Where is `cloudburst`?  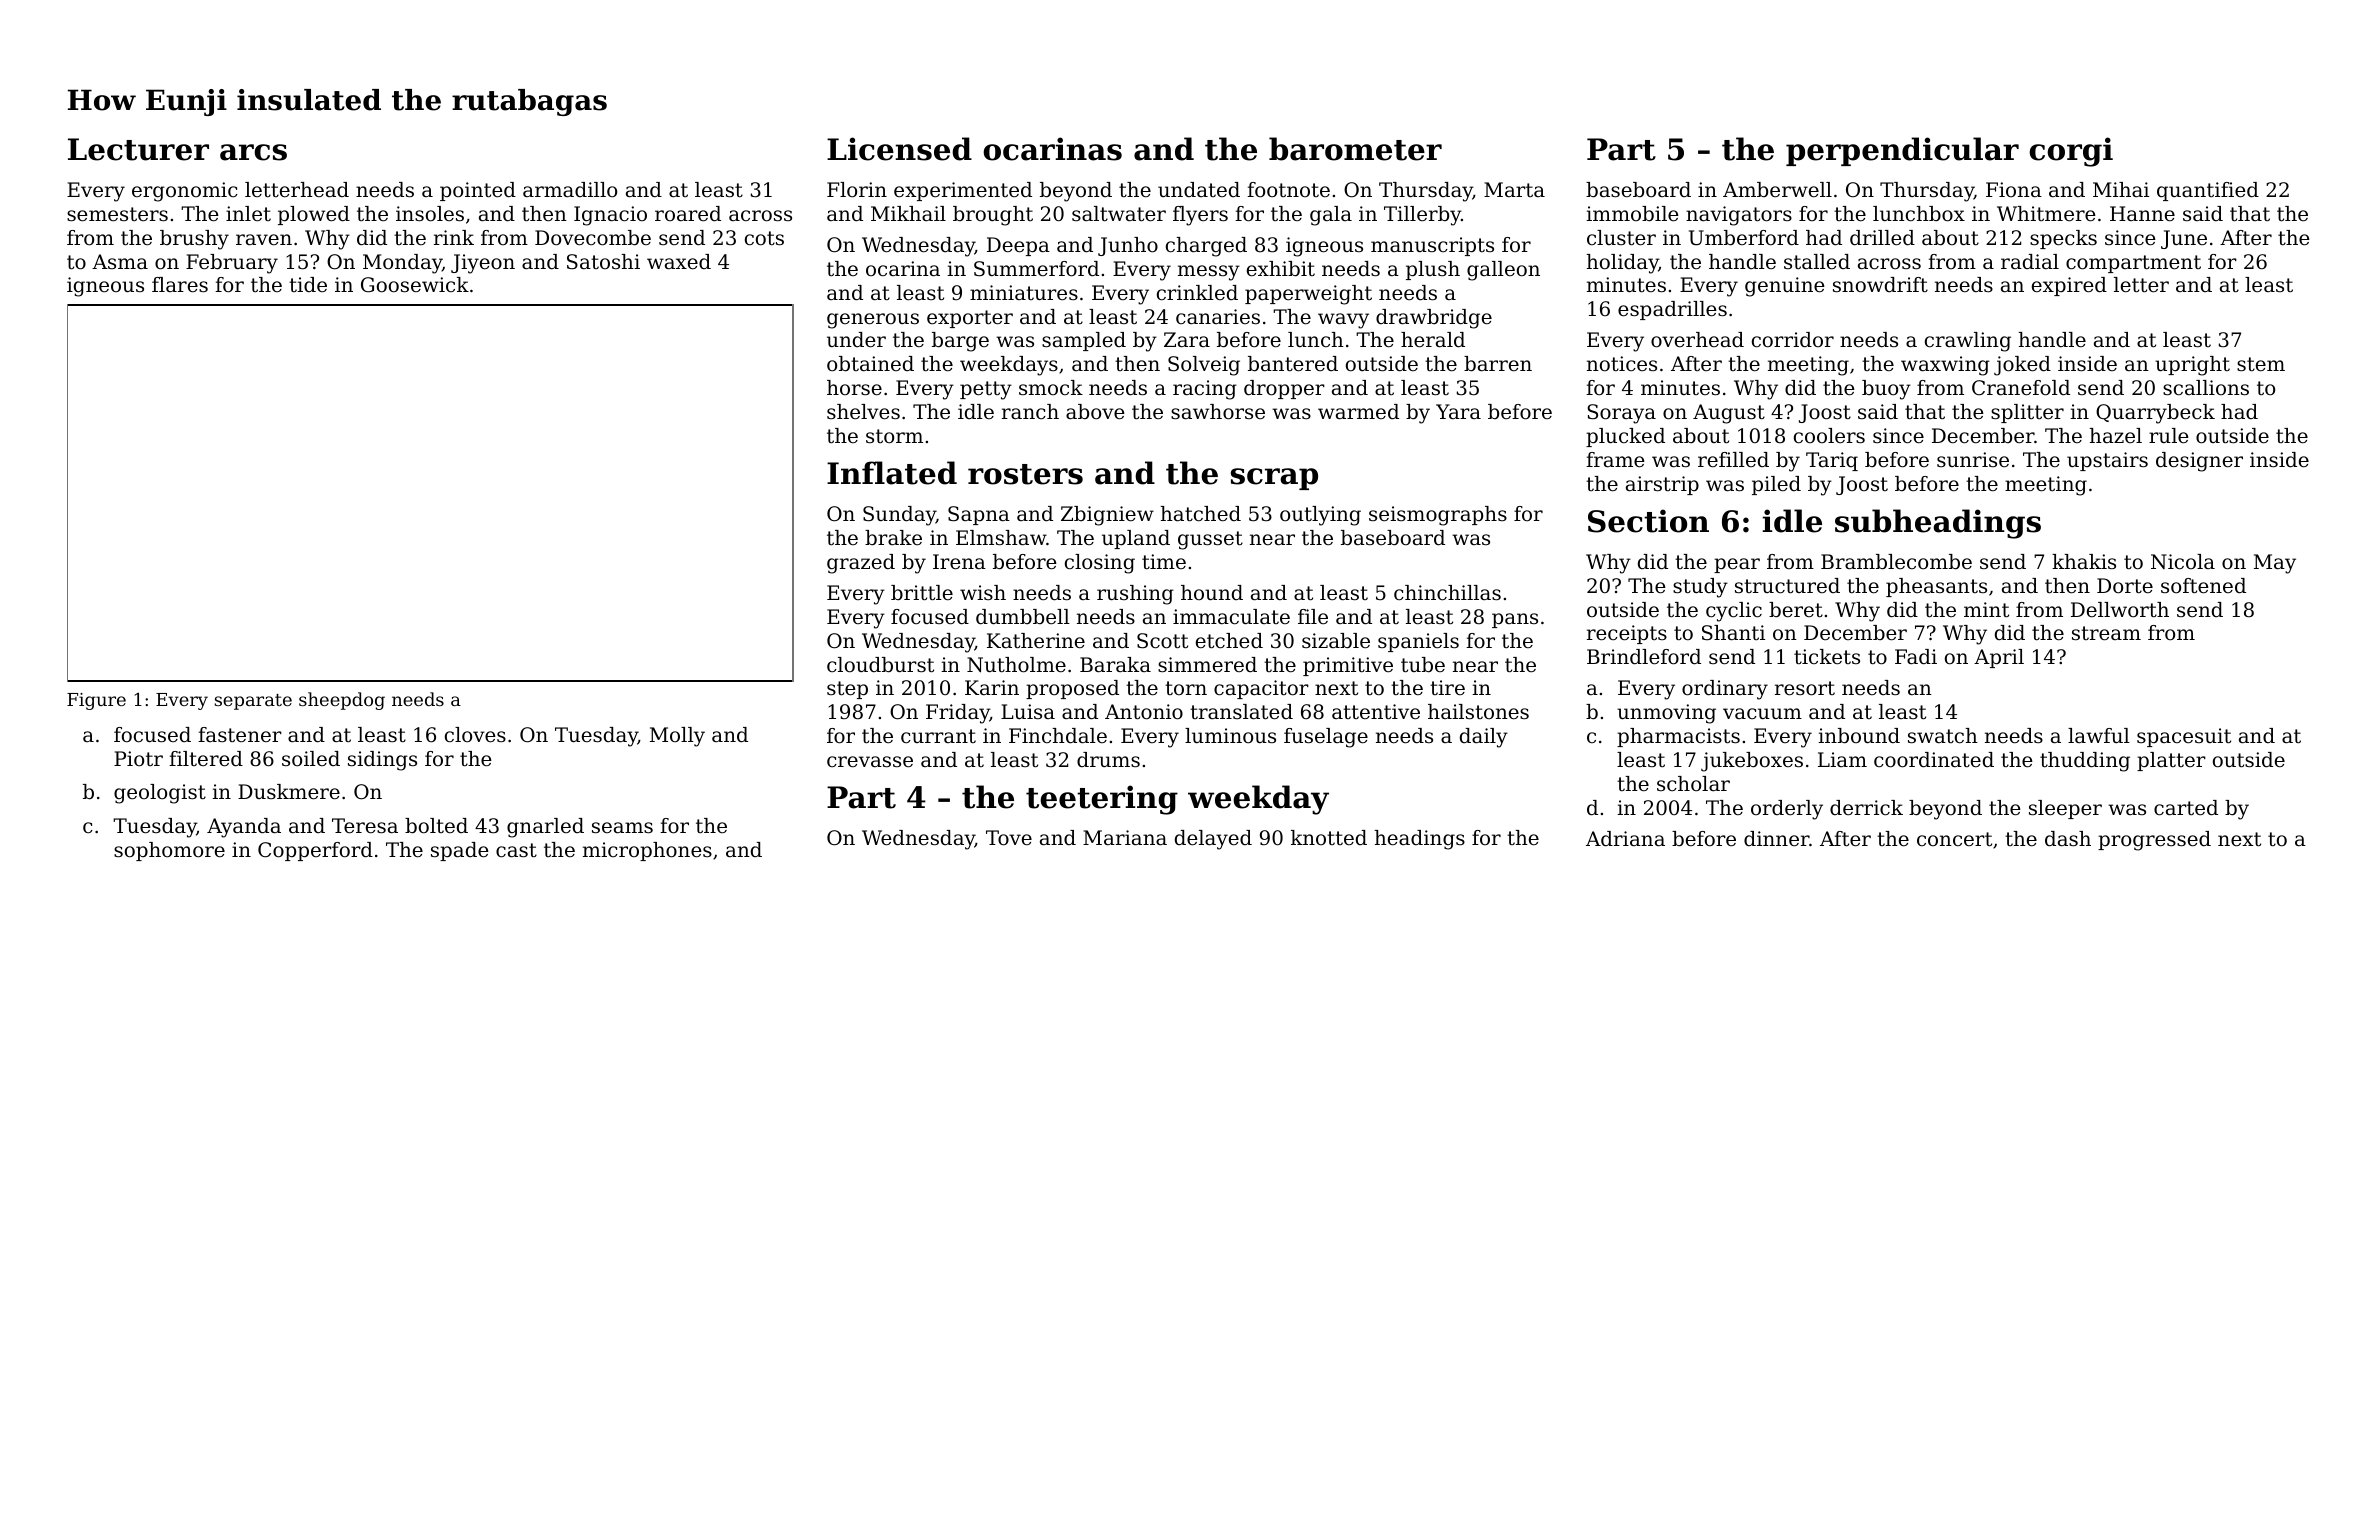 cloudburst is located at coordinates (880, 665).
